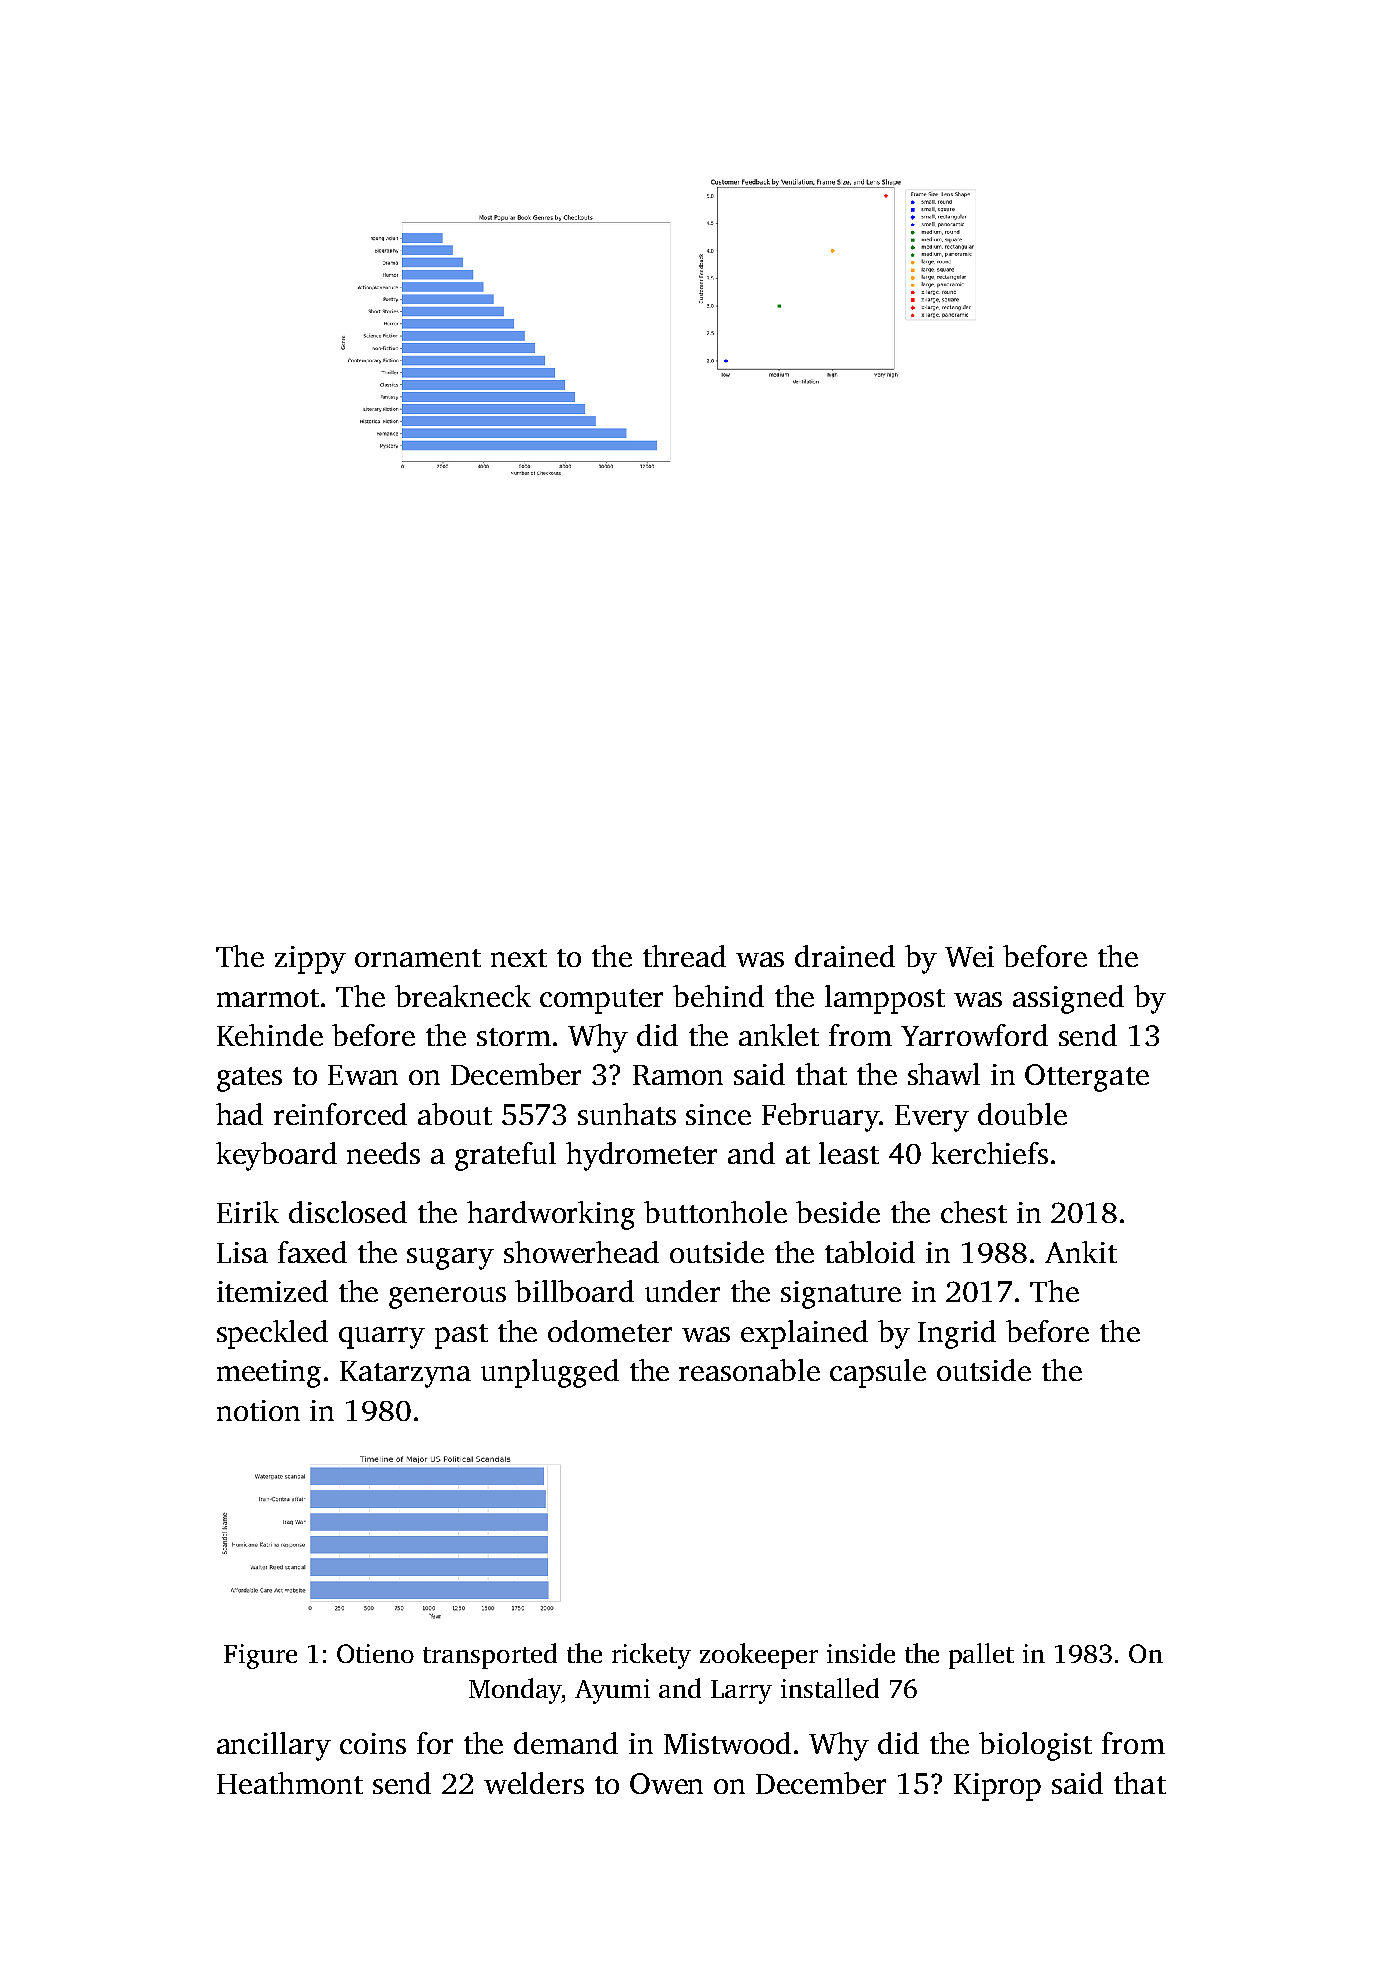  I want to click on welders, so click(534, 1783).
